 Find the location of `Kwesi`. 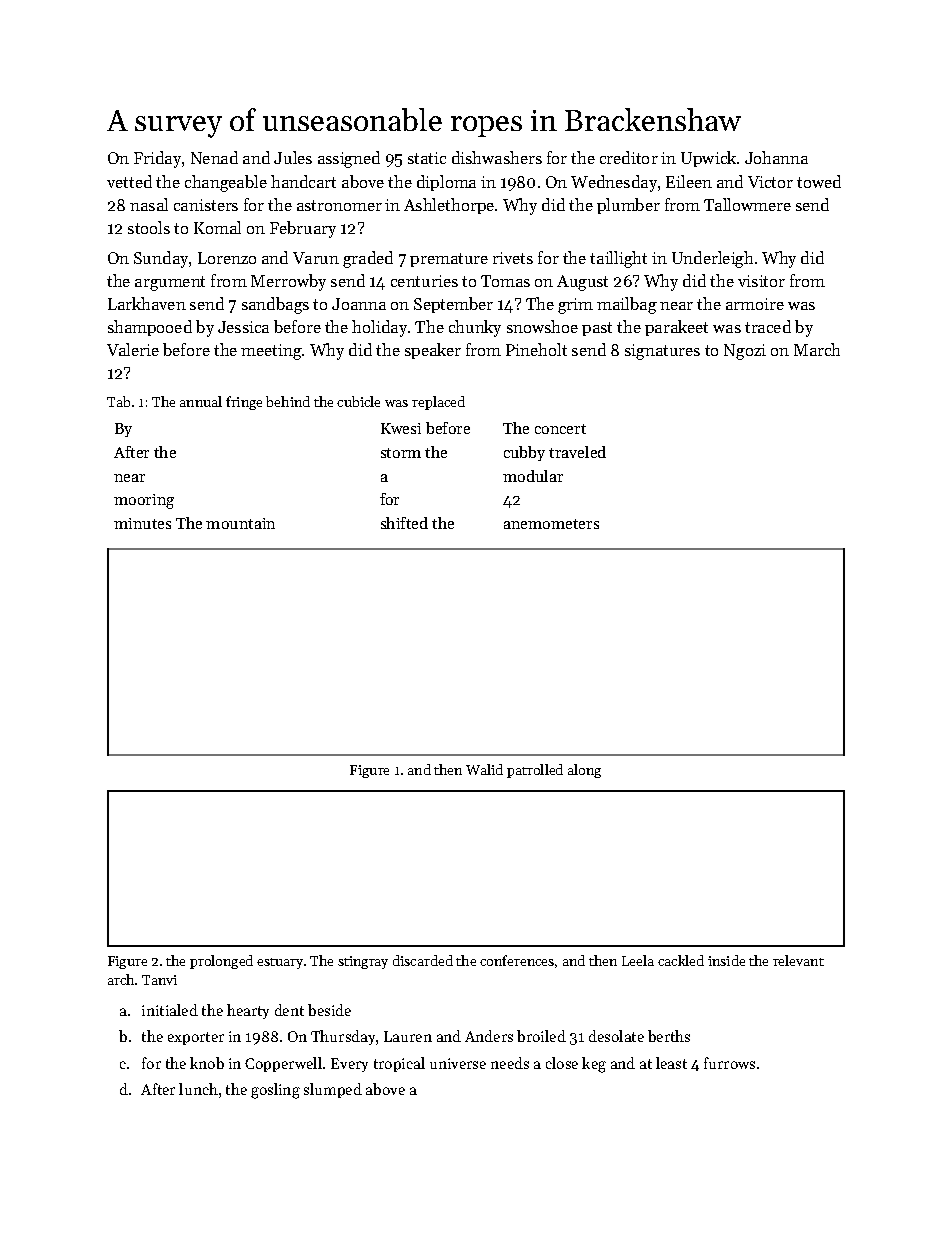

Kwesi is located at coordinates (401, 428).
